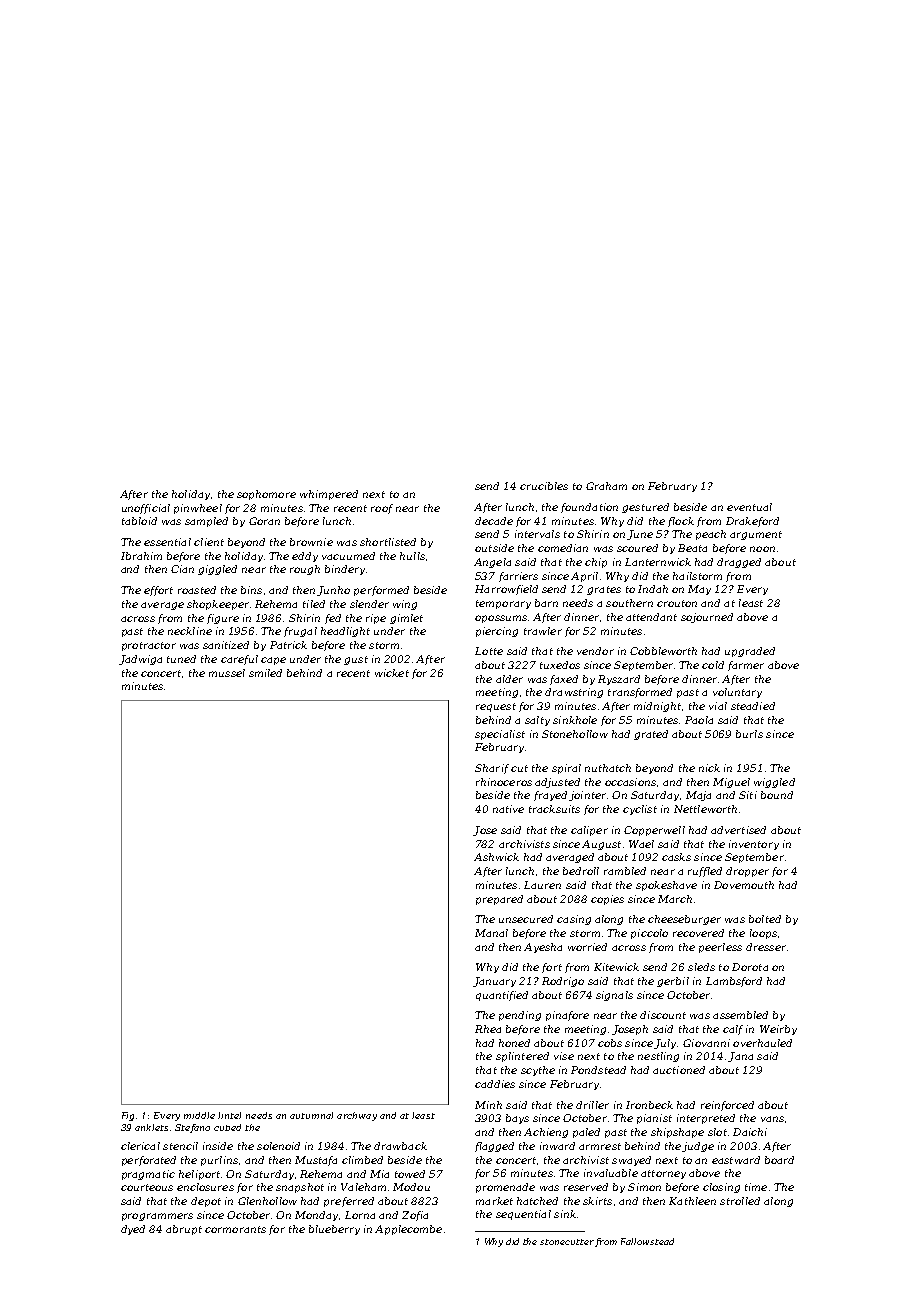 This page has height=1308, width=924. What do you see at coordinates (229, 1115) in the page?
I see `lintel` at bounding box center [229, 1115].
